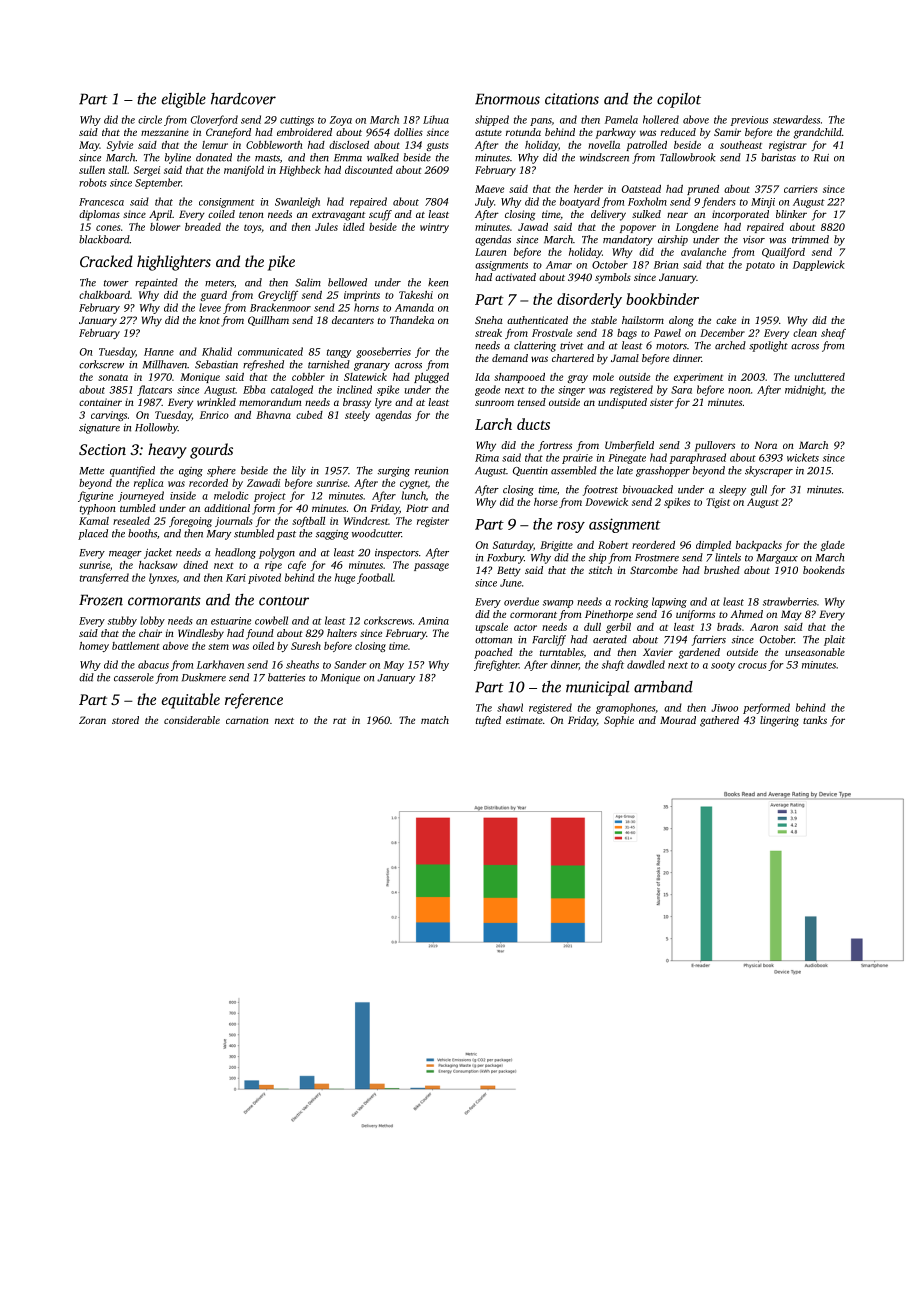 This screenshot has width=924, height=1308. I want to click on Windlesby, so click(201, 634).
